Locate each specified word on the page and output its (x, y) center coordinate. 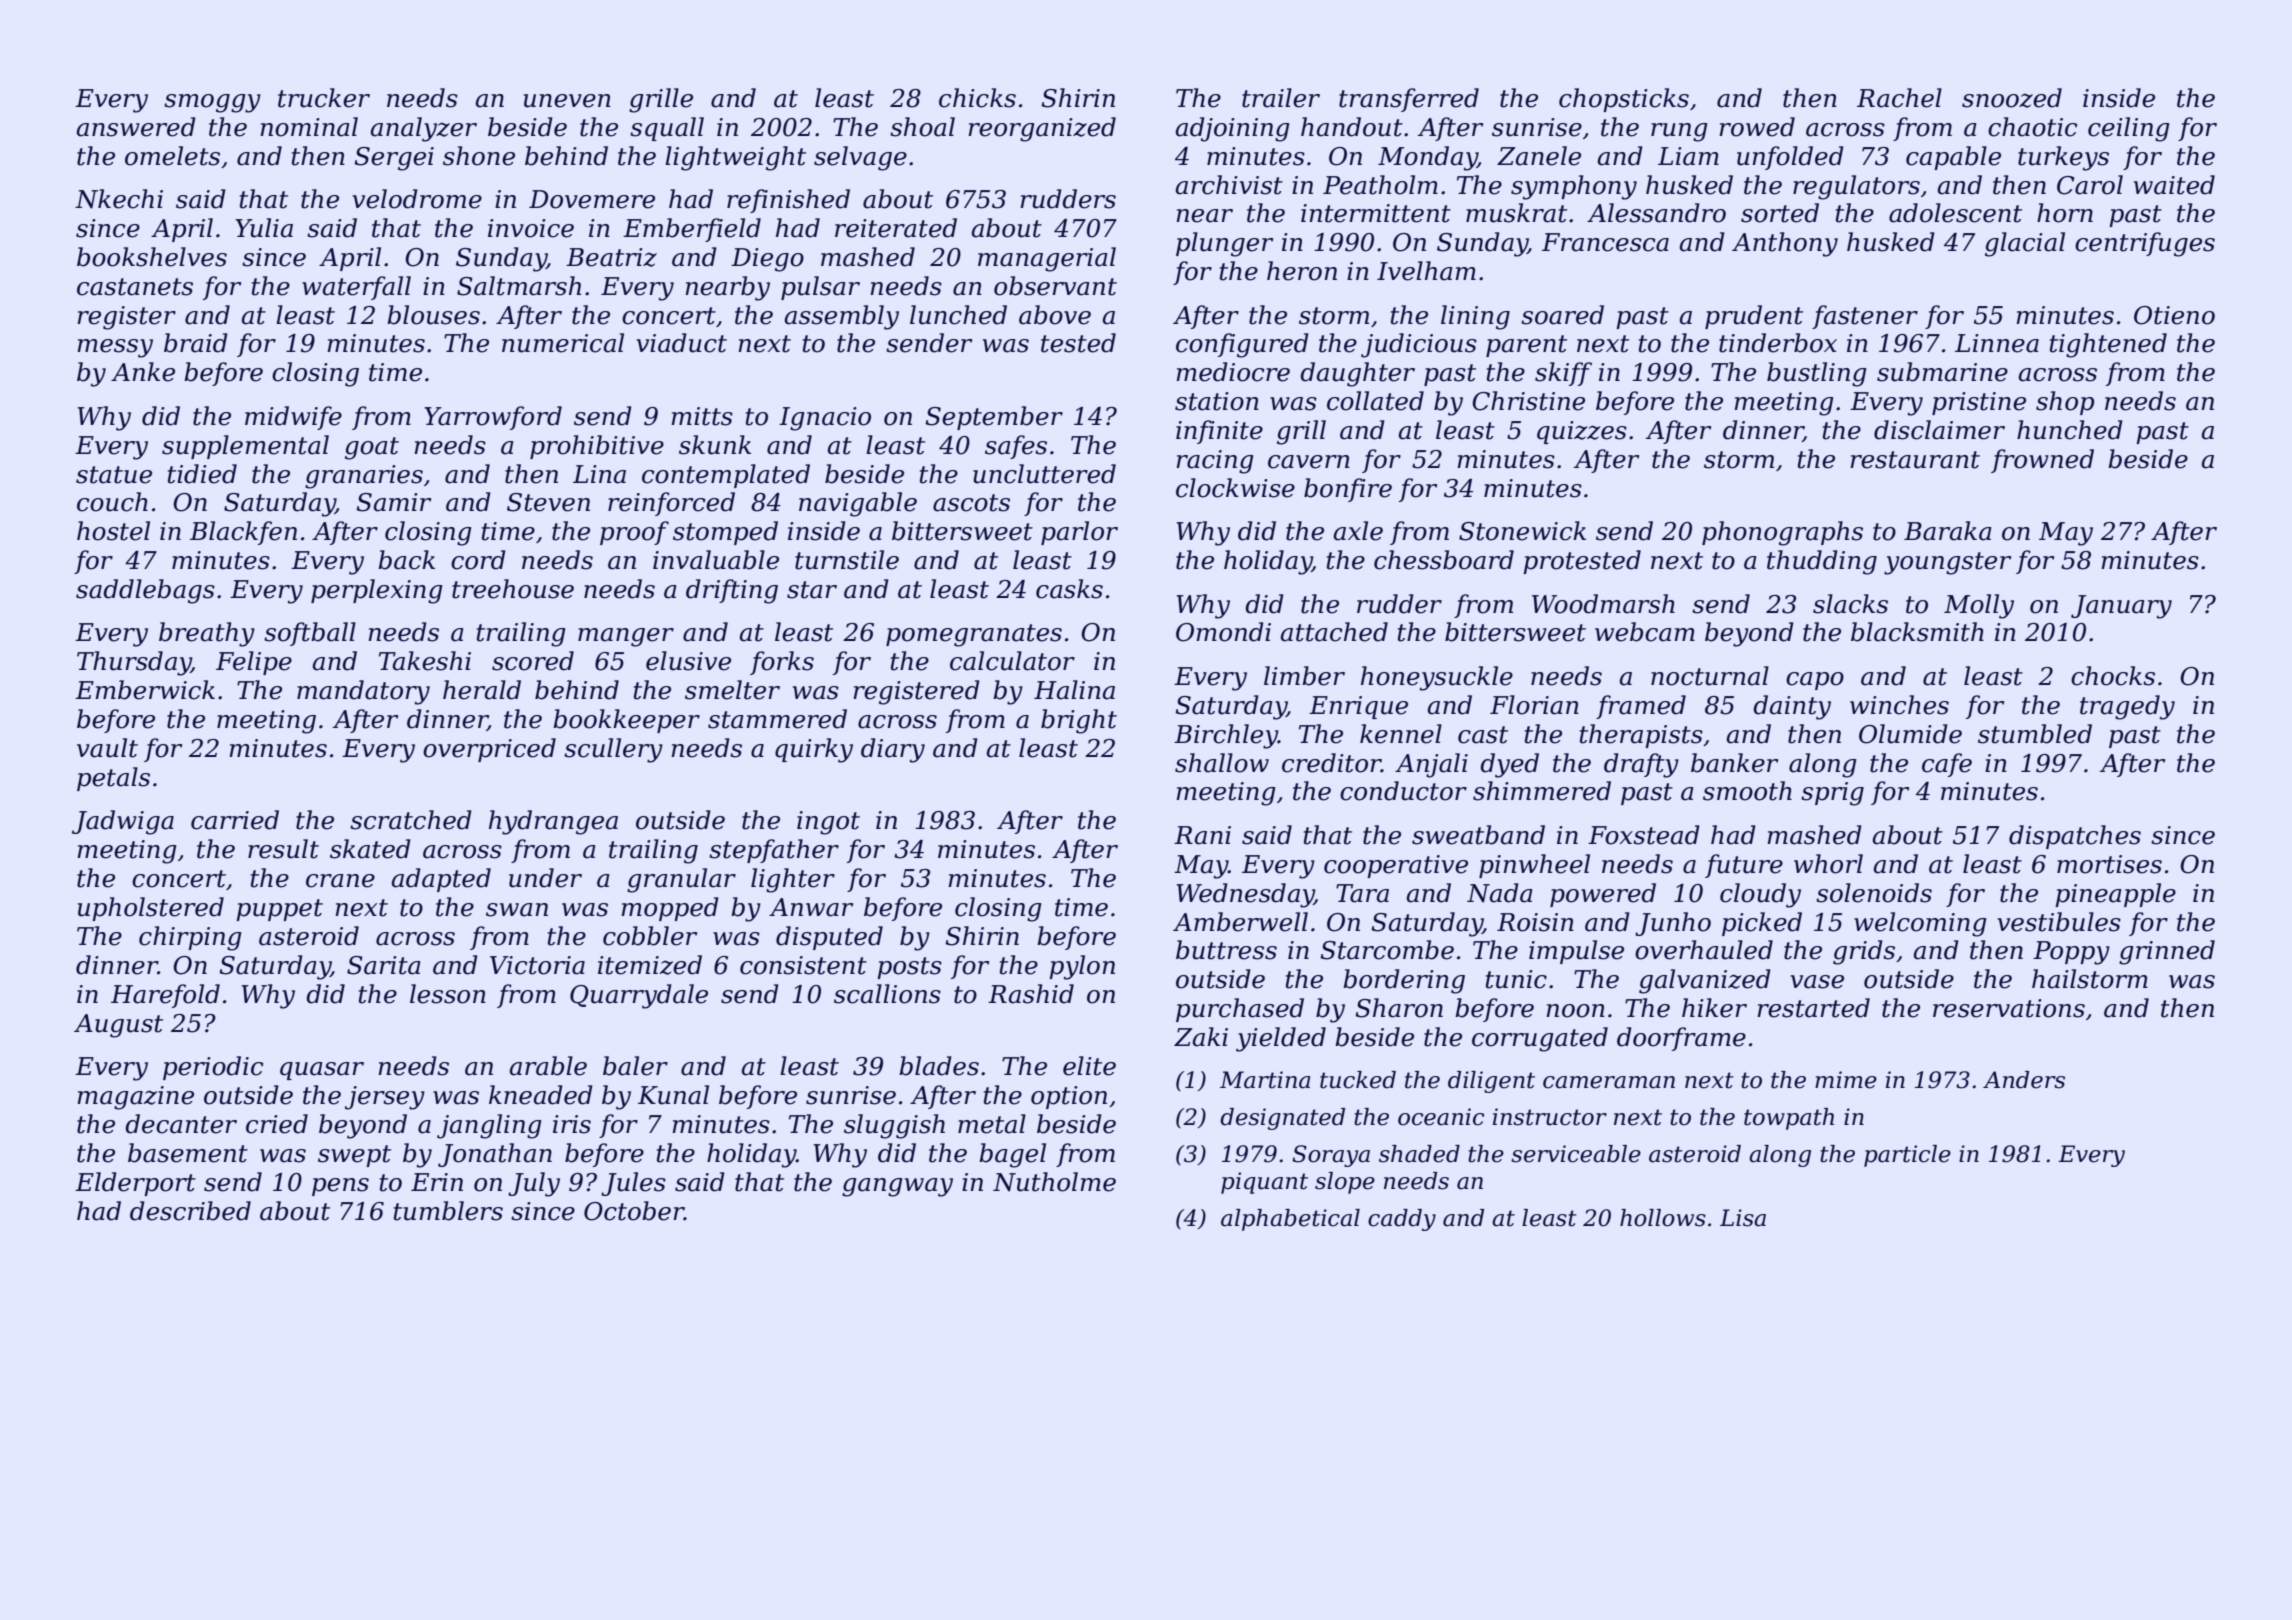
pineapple (2115, 895)
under (545, 878)
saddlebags (145, 591)
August (118, 1026)
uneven (567, 101)
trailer (1281, 98)
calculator (1012, 661)
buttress (1226, 950)
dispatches (2075, 837)
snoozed (2012, 98)
